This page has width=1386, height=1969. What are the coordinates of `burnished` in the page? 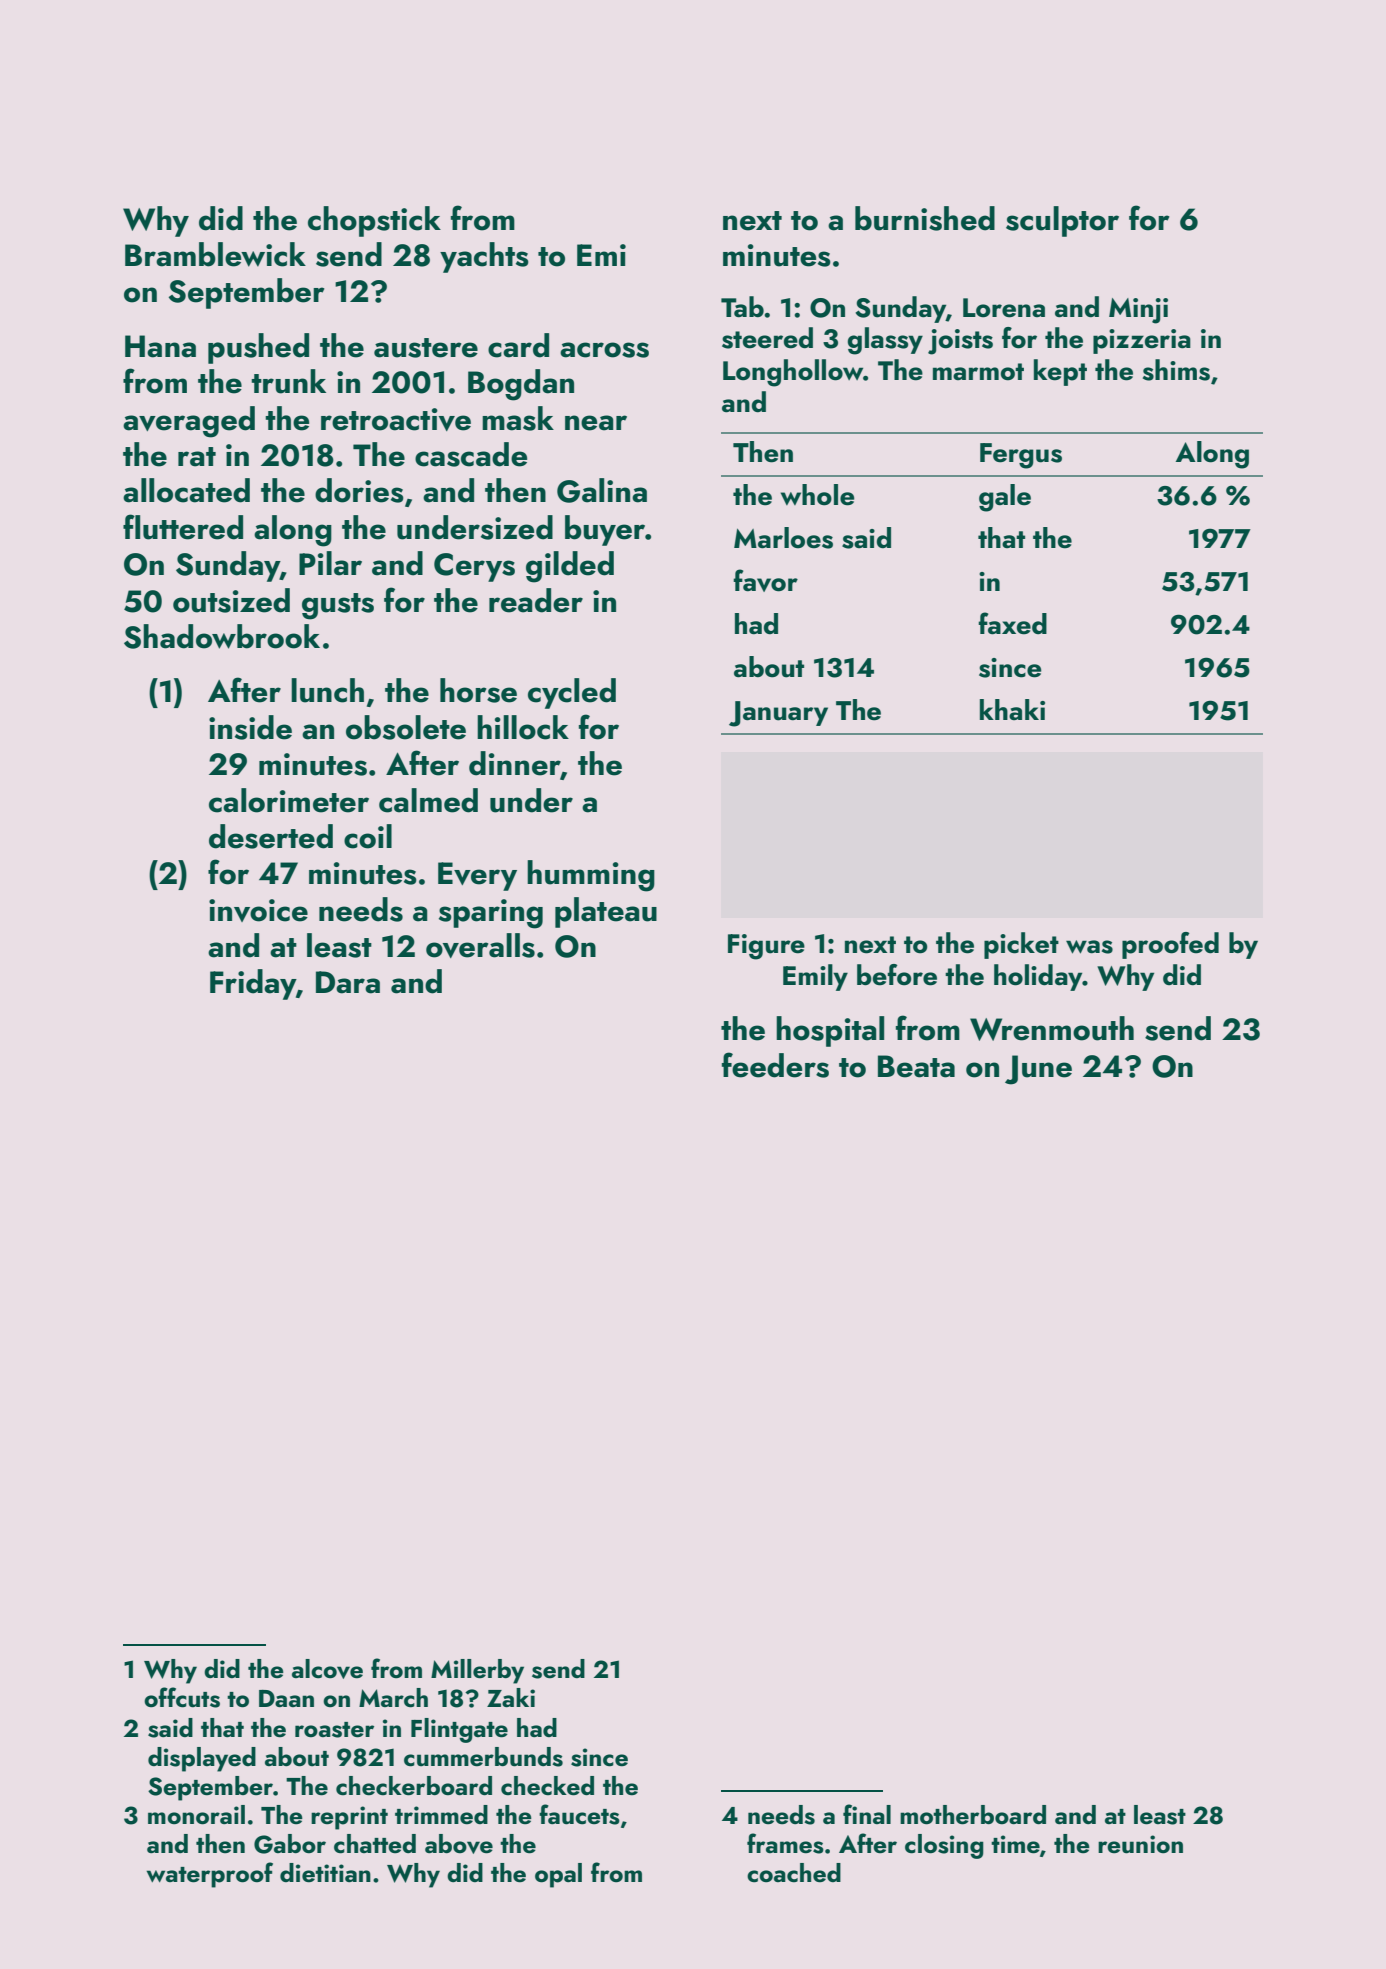 It's located at (925, 218).
